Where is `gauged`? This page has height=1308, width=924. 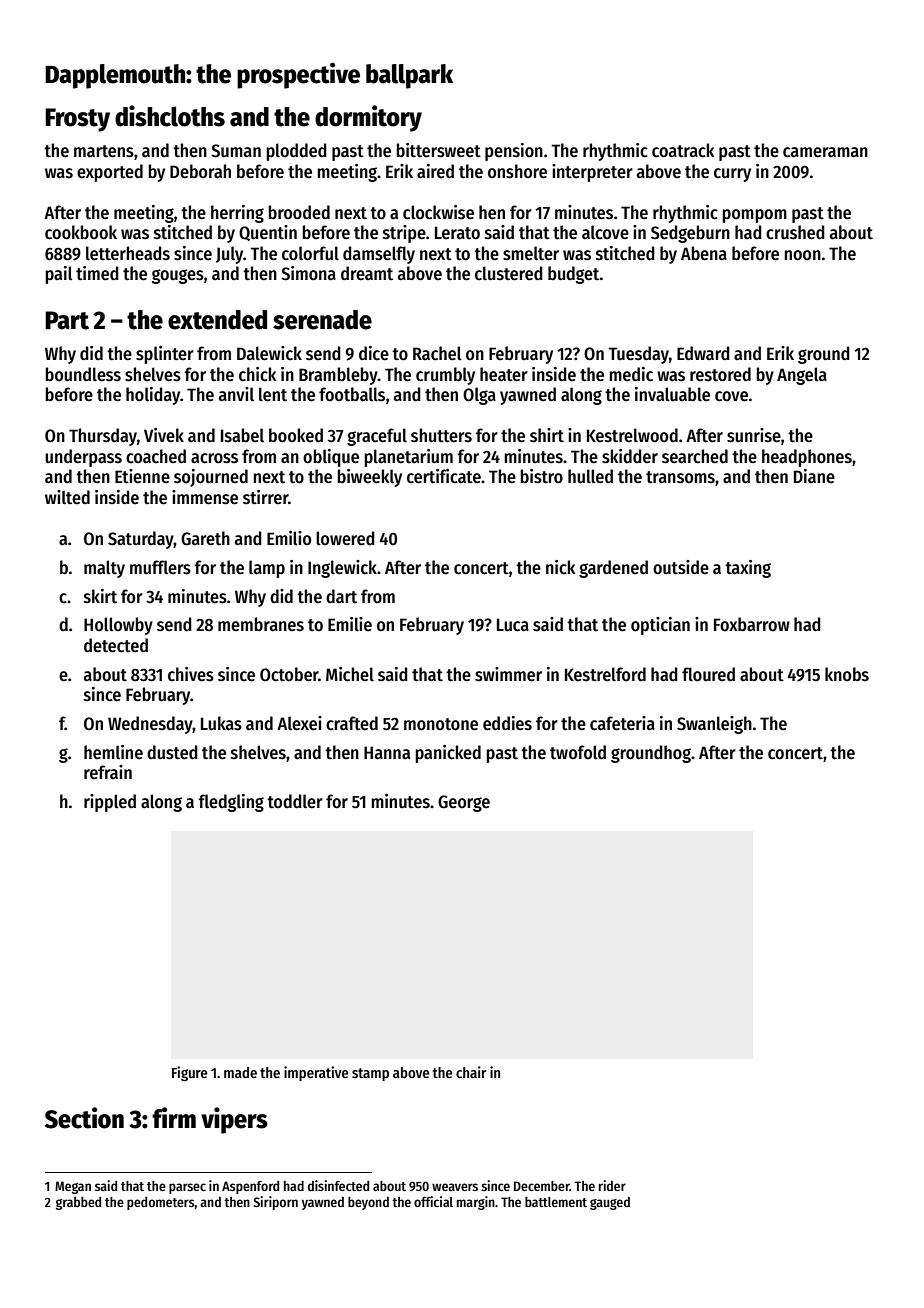
gauged is located at coordinates (610, 1203).
